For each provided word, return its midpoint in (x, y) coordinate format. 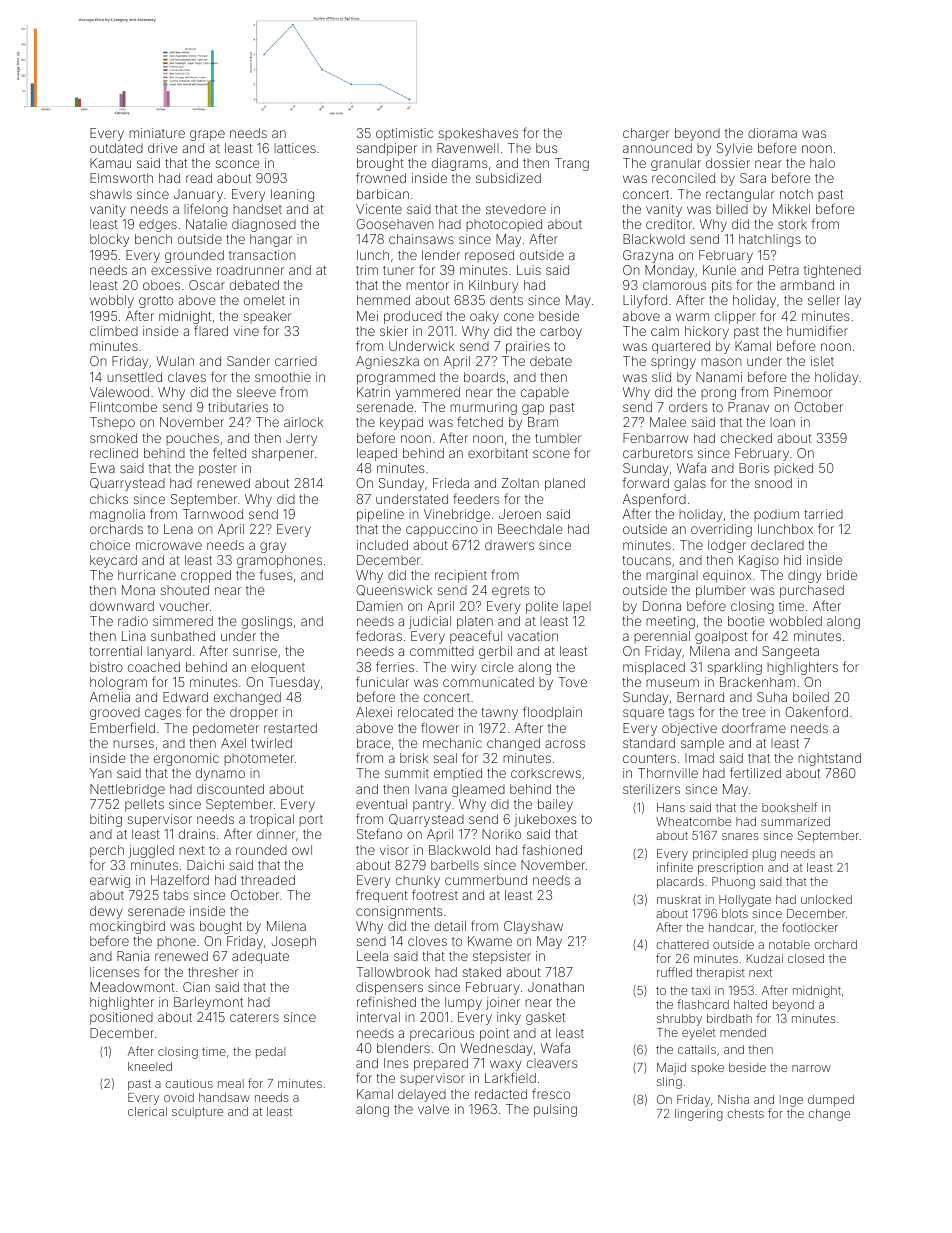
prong (718, 394)
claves (187, 377)
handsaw (224, 1097)
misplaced (654, 668)
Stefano (379, 833)
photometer (259, 759)
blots (735, 913)
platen (475, 622)
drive (163, 148)
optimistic (404, 134)
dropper (254, 713)
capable (545, 393)
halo (822, 163)
